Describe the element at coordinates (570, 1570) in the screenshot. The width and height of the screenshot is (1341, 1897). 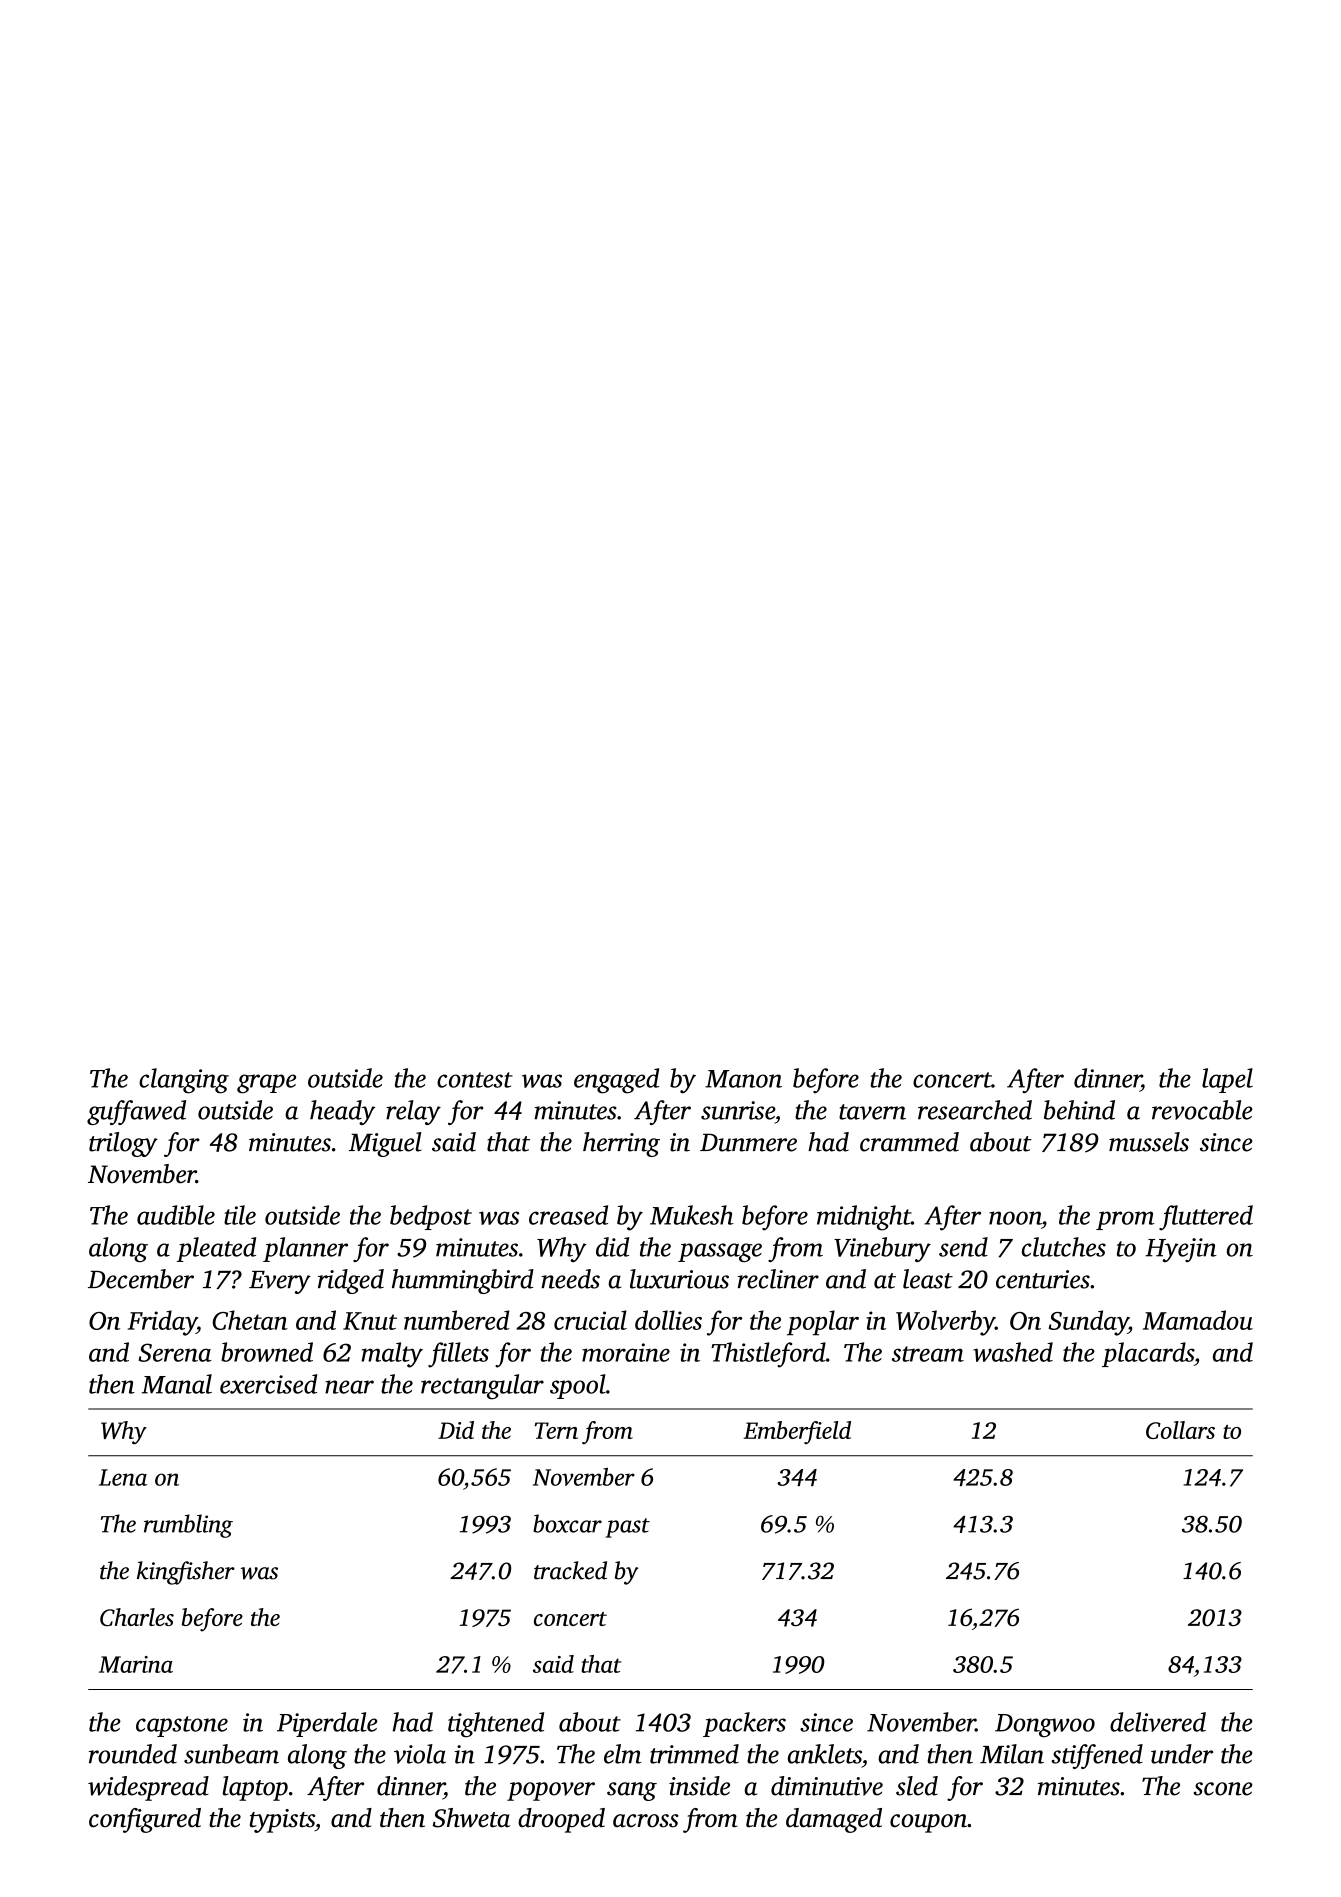
I see `tracked` at that location.
